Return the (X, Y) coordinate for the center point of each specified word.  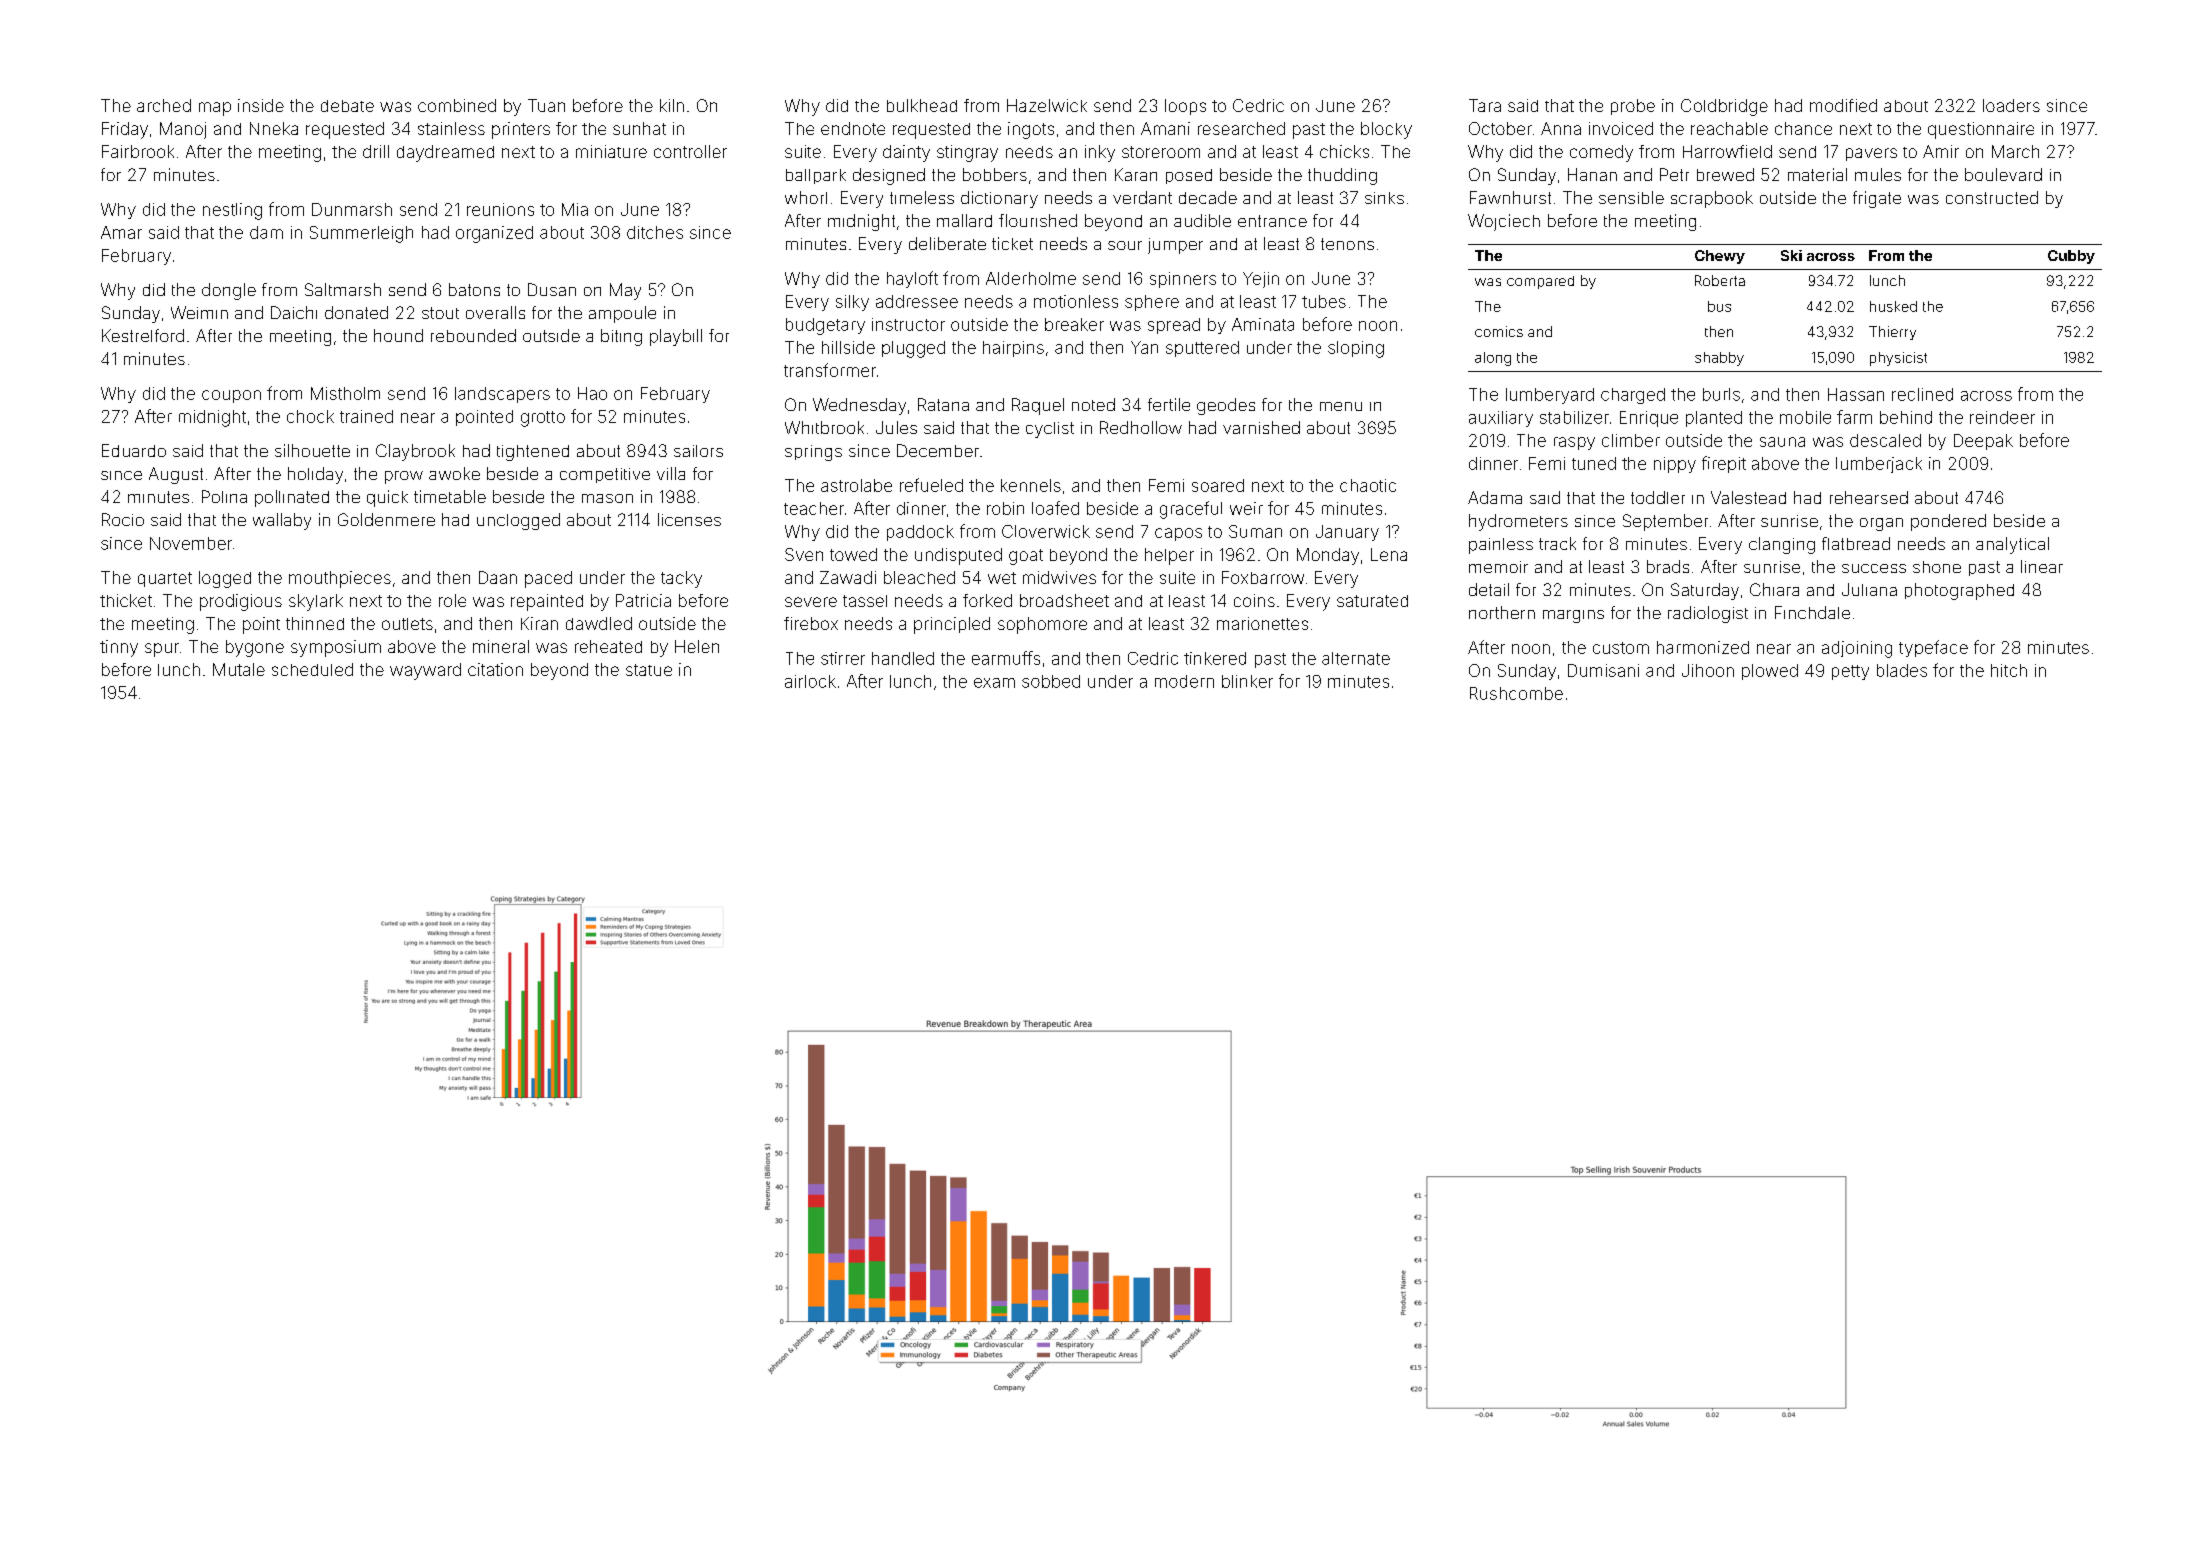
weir (1246, 508)
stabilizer (1574, 417)
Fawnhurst (1510, 197)
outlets (407, 624)
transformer (830, 370)
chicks (1344, 151)
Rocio (123, 519)
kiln (672, 105)
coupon (231, 396)
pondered (1948, 522)
